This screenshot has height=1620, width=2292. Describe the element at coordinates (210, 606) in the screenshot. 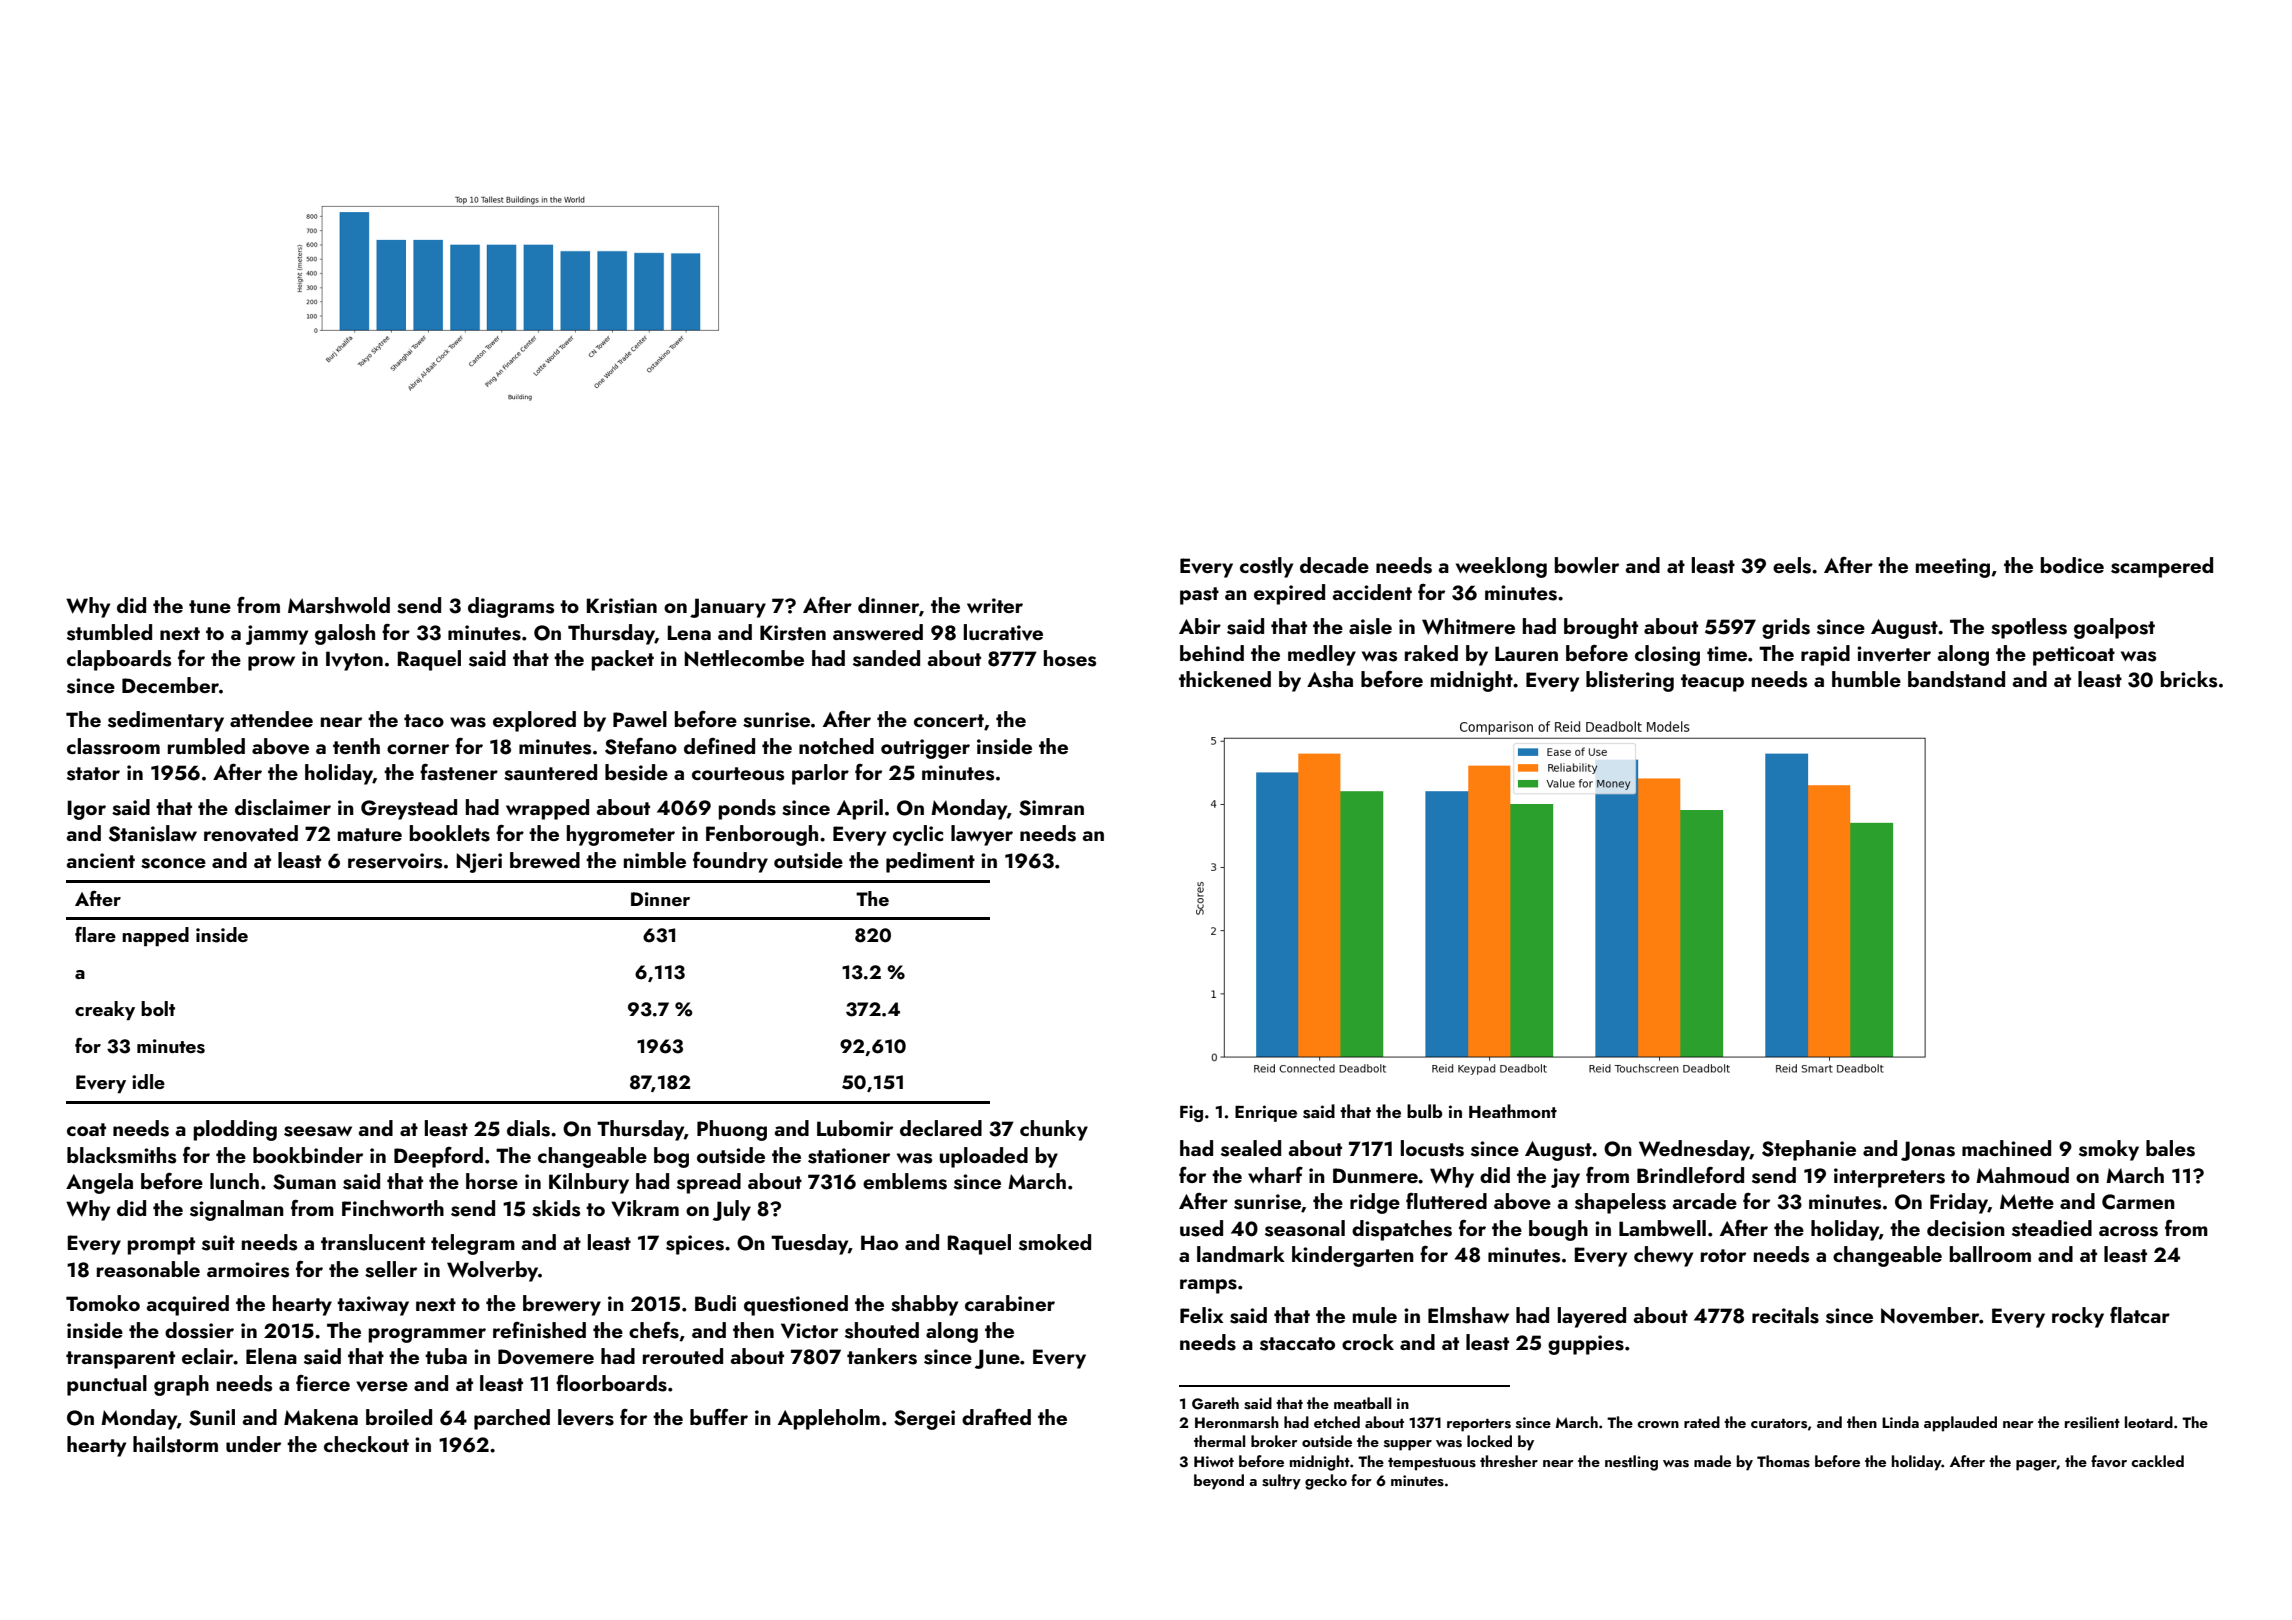

I see `tune` at that location.
